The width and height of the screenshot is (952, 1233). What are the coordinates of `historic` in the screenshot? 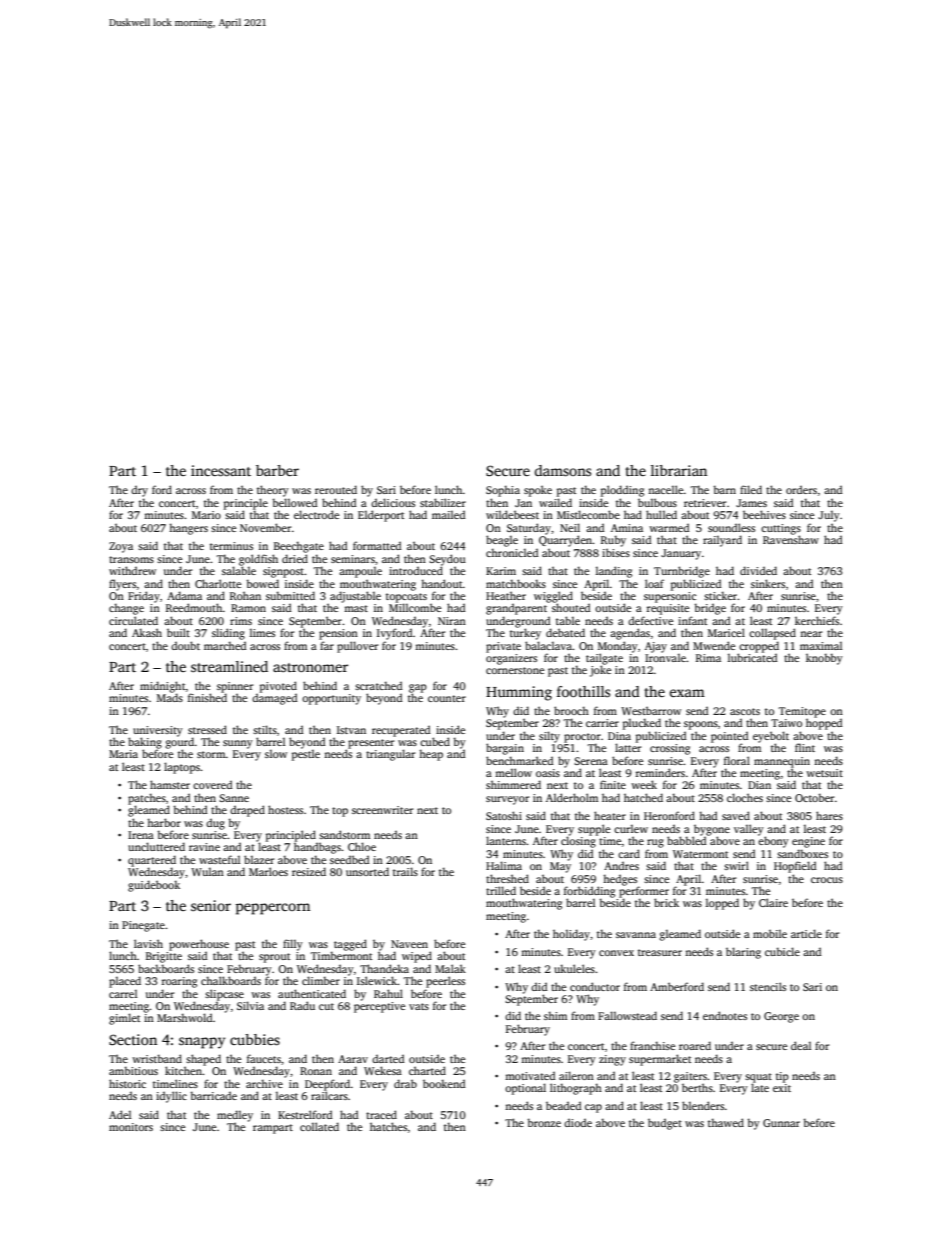 It's located at (127, 1083).
